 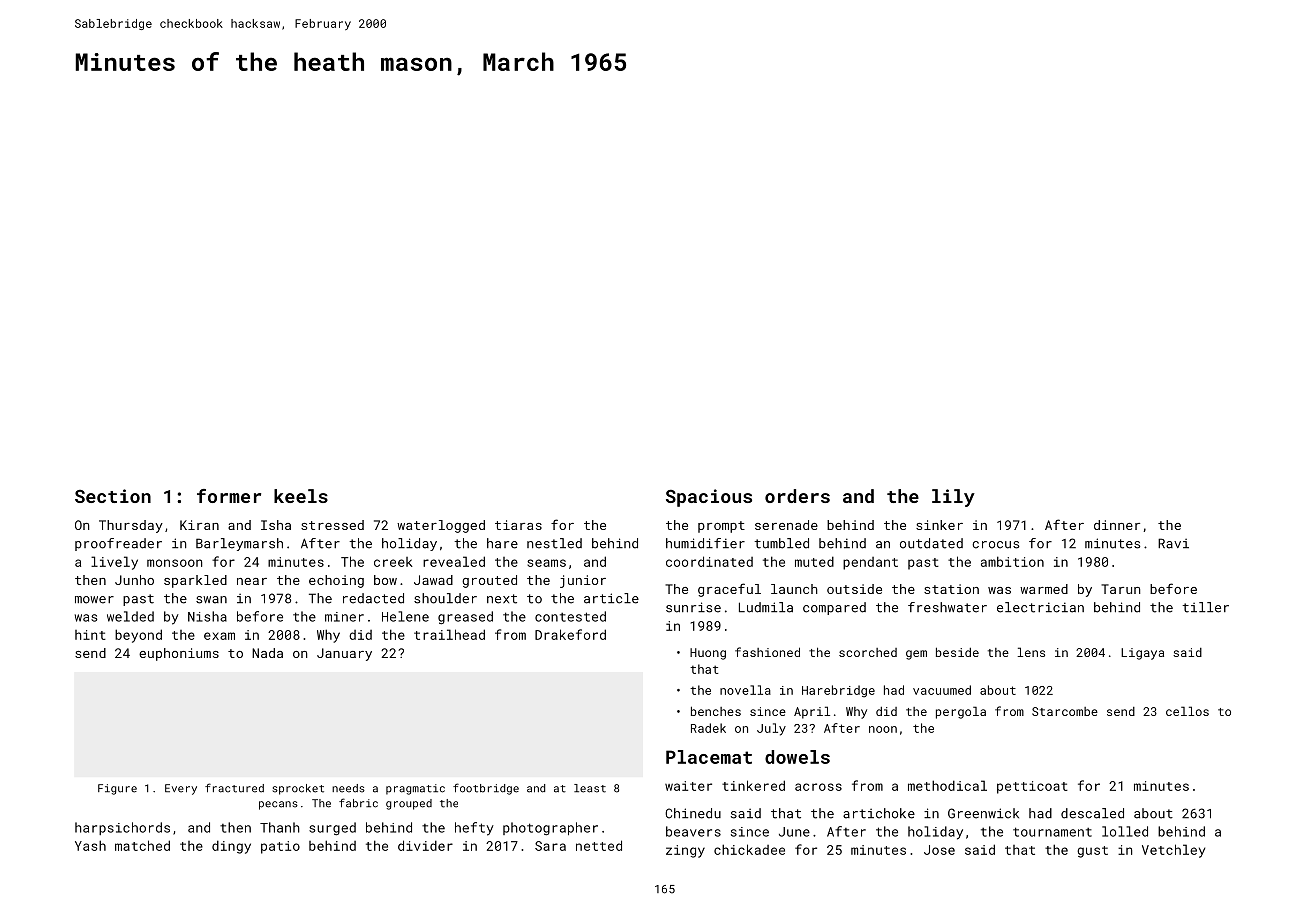 What do you see at coordinates (709, 498) in the screenshot?
I see `Spacious` at bounding box center [709, 498].
